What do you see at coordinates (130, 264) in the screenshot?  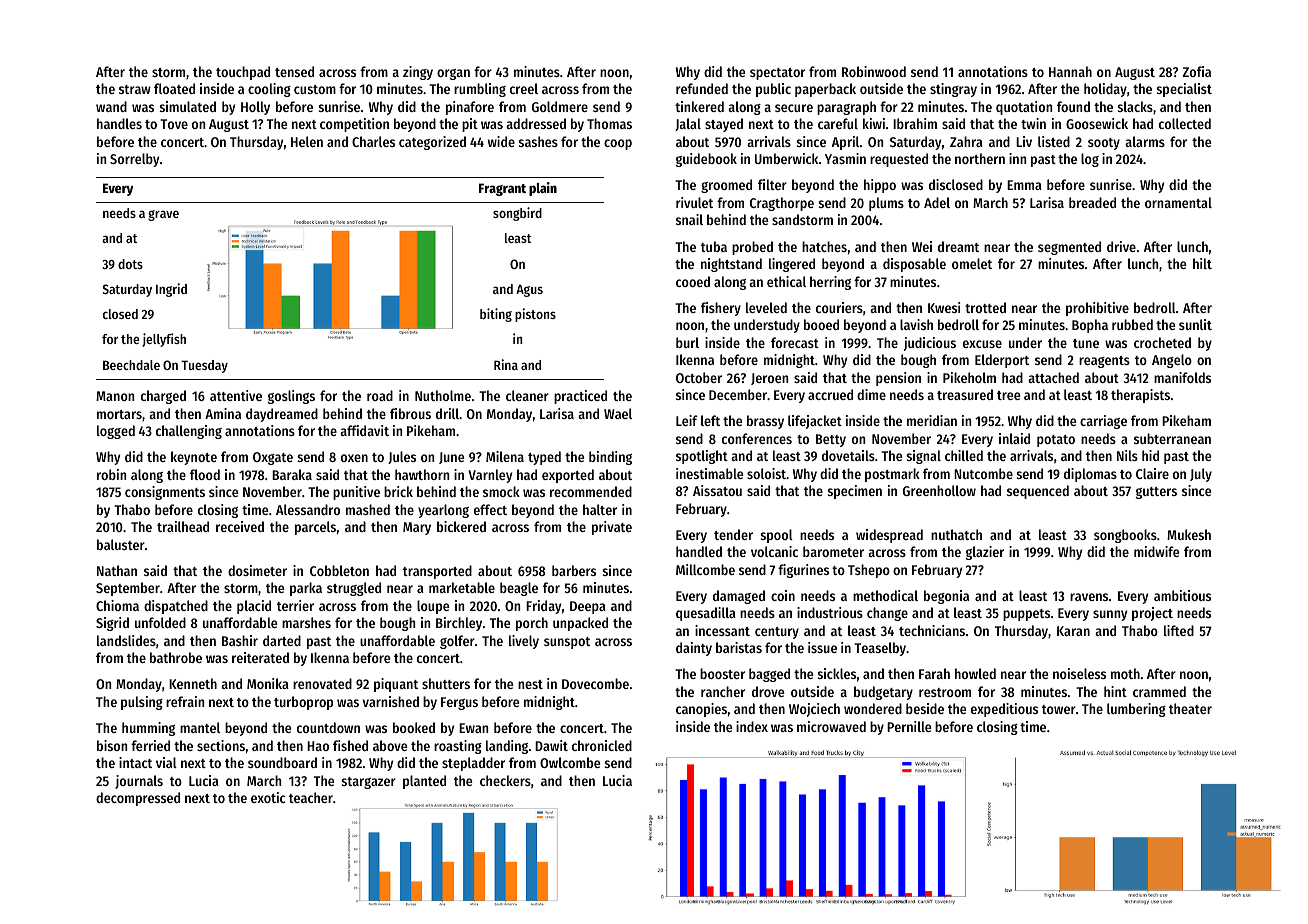 I see `dots` at bounding box center [130, 264].
